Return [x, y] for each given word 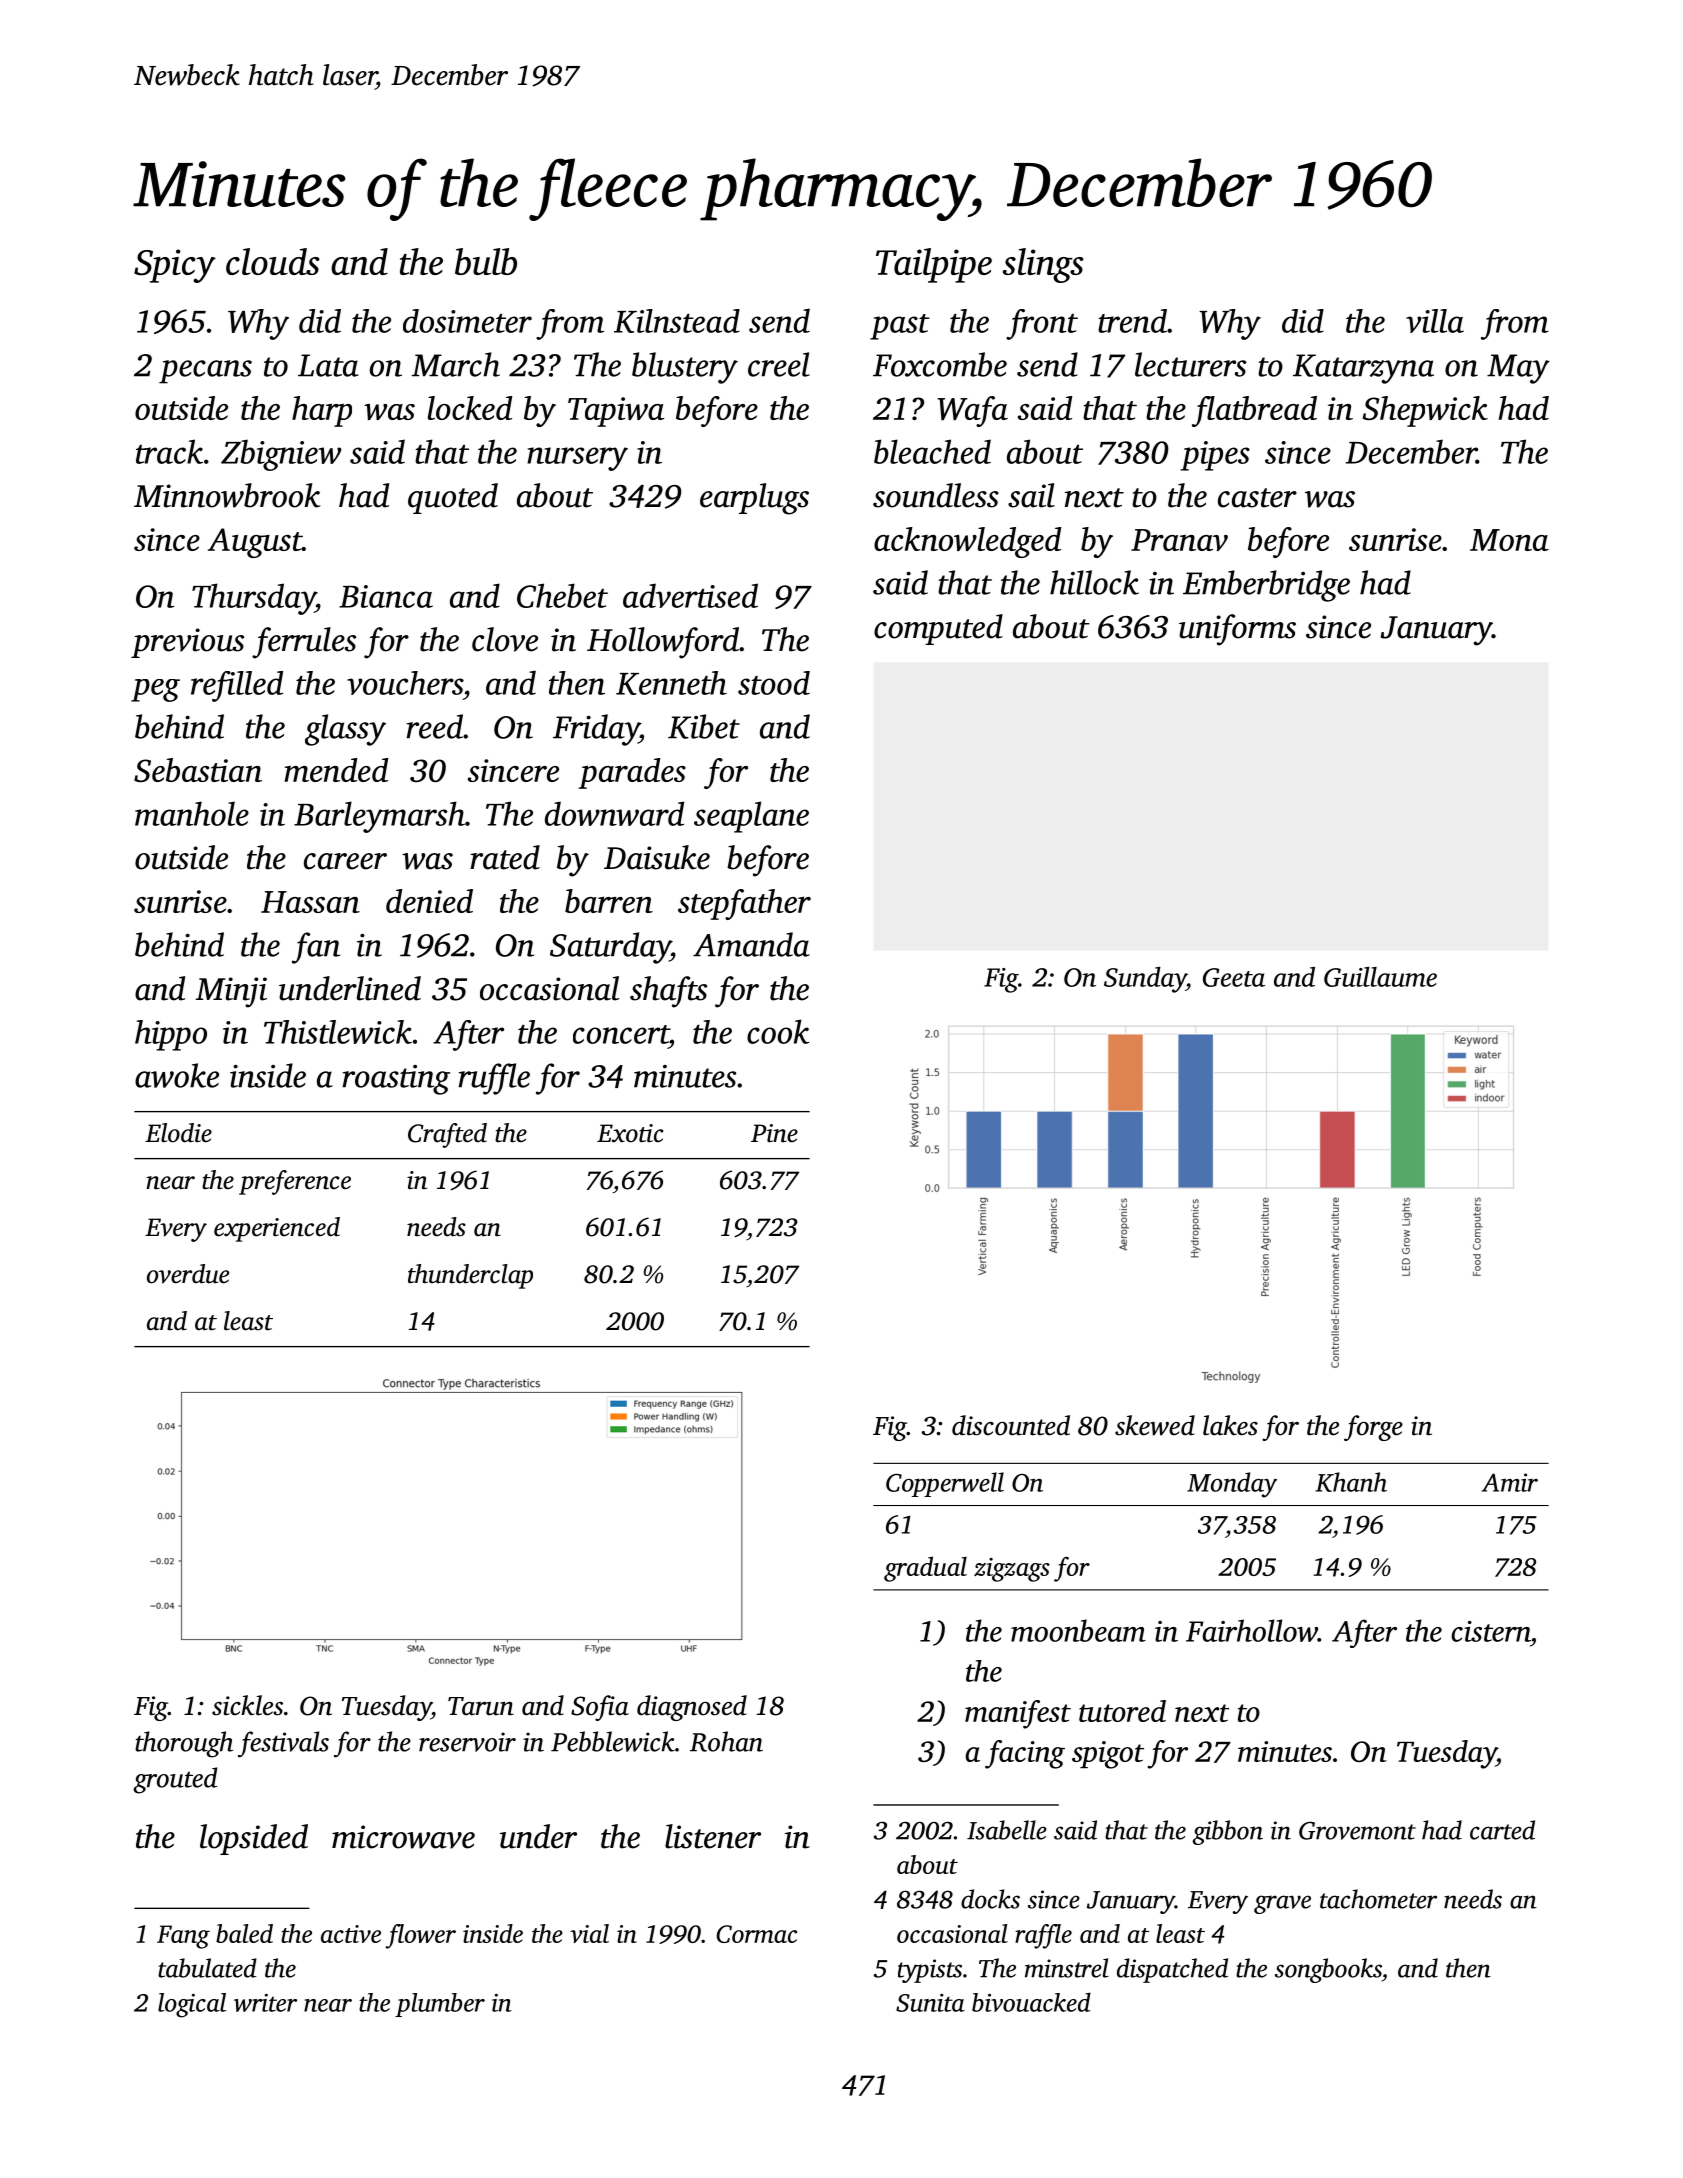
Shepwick [1425, 411]
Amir [1510, 1482]
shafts [668, 992]
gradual [925, 1569]
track [169, 451]
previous [187, 643]
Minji [231, 992]
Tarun [481, 1706]
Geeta [1234, 977]
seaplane [751, 817]
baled [244, 1933]
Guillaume [1380, 977]
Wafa [972, 411]
